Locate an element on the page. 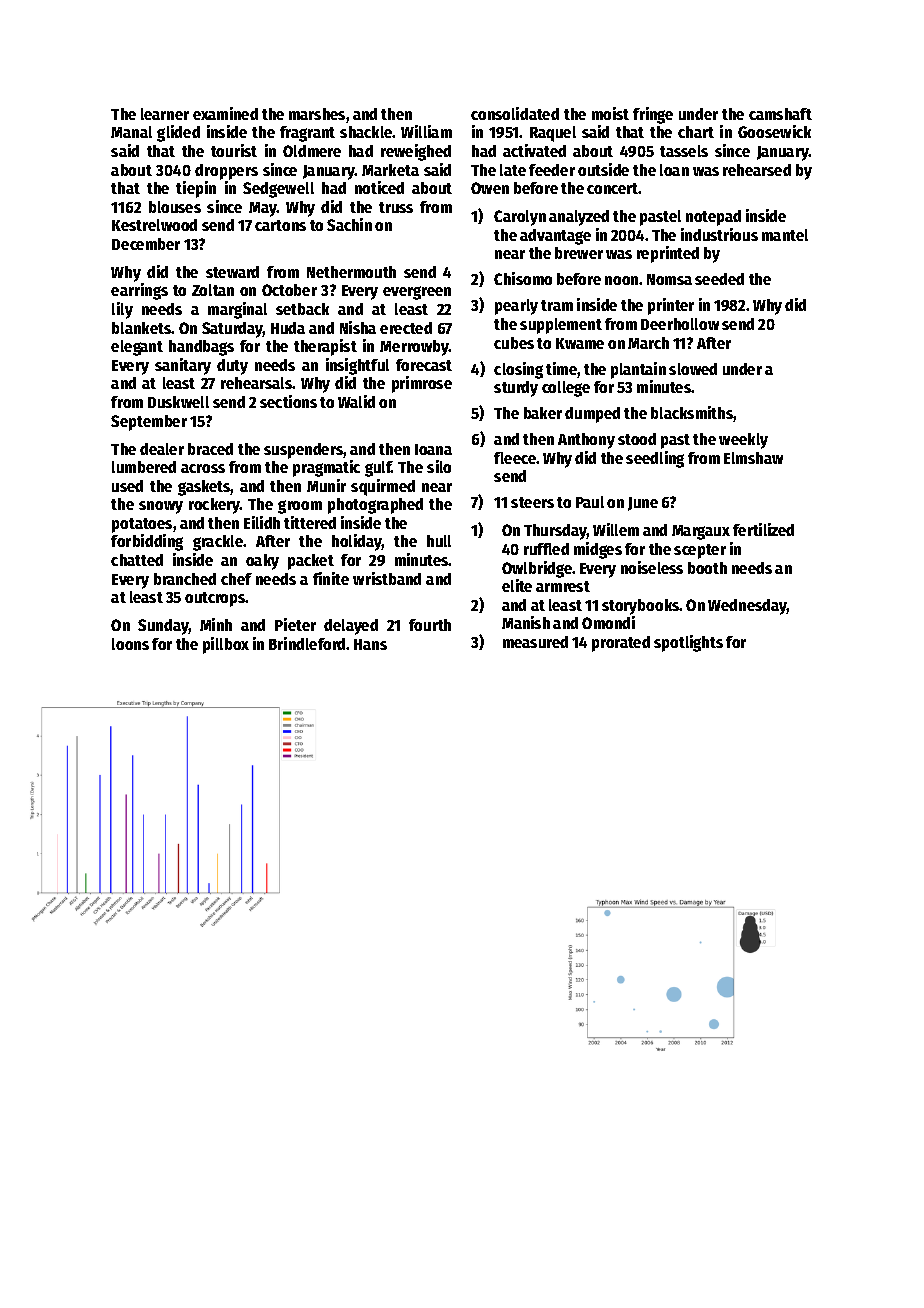 The width and height of the page is (924, 1308). Elmshaw is located at coordinates (753, 458).
